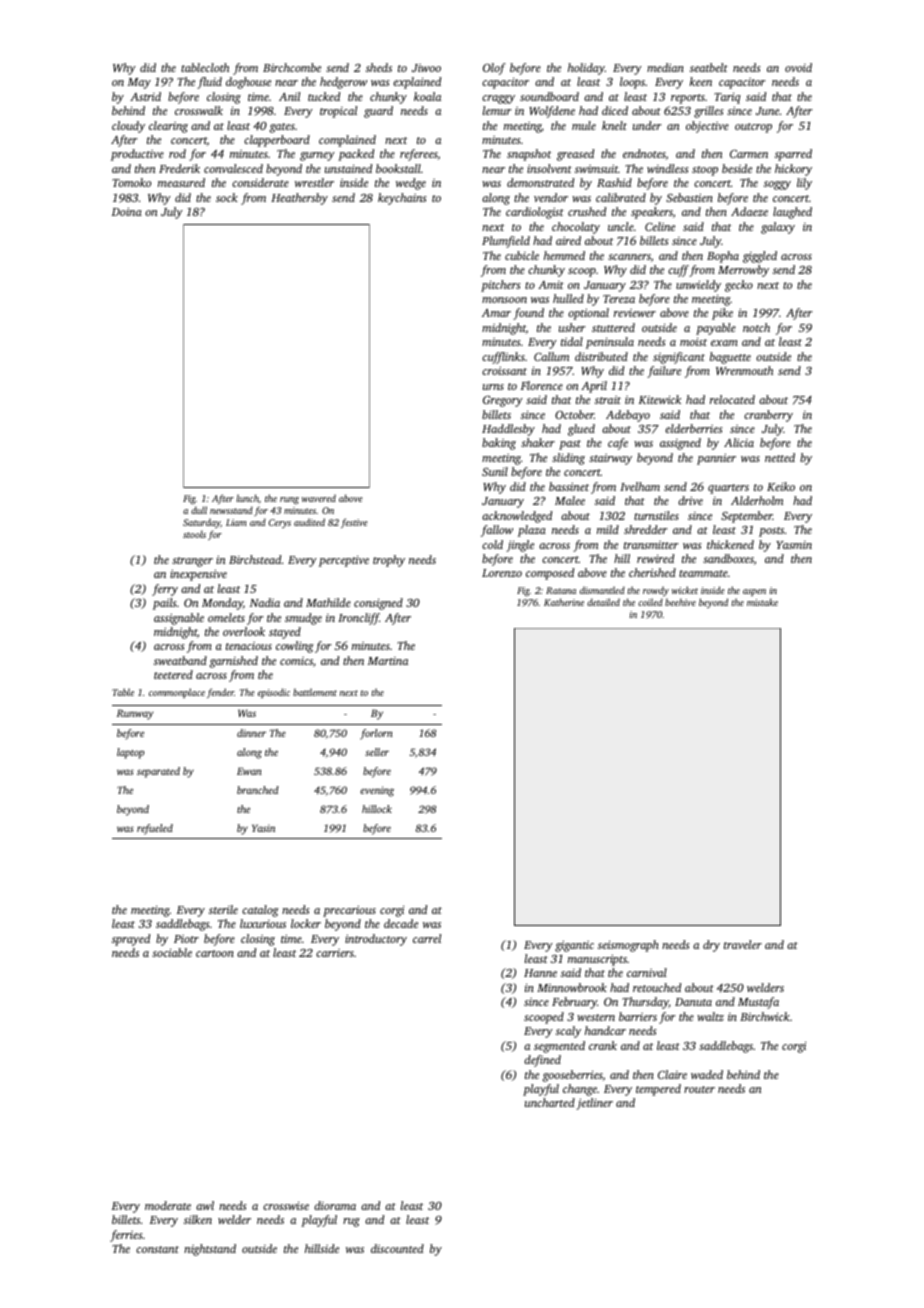 The width and height of the screenshot is (924, 1308). Describe the element at coordinates (765, 1016) in the screenshot. I see `Birchwick` at that location.
